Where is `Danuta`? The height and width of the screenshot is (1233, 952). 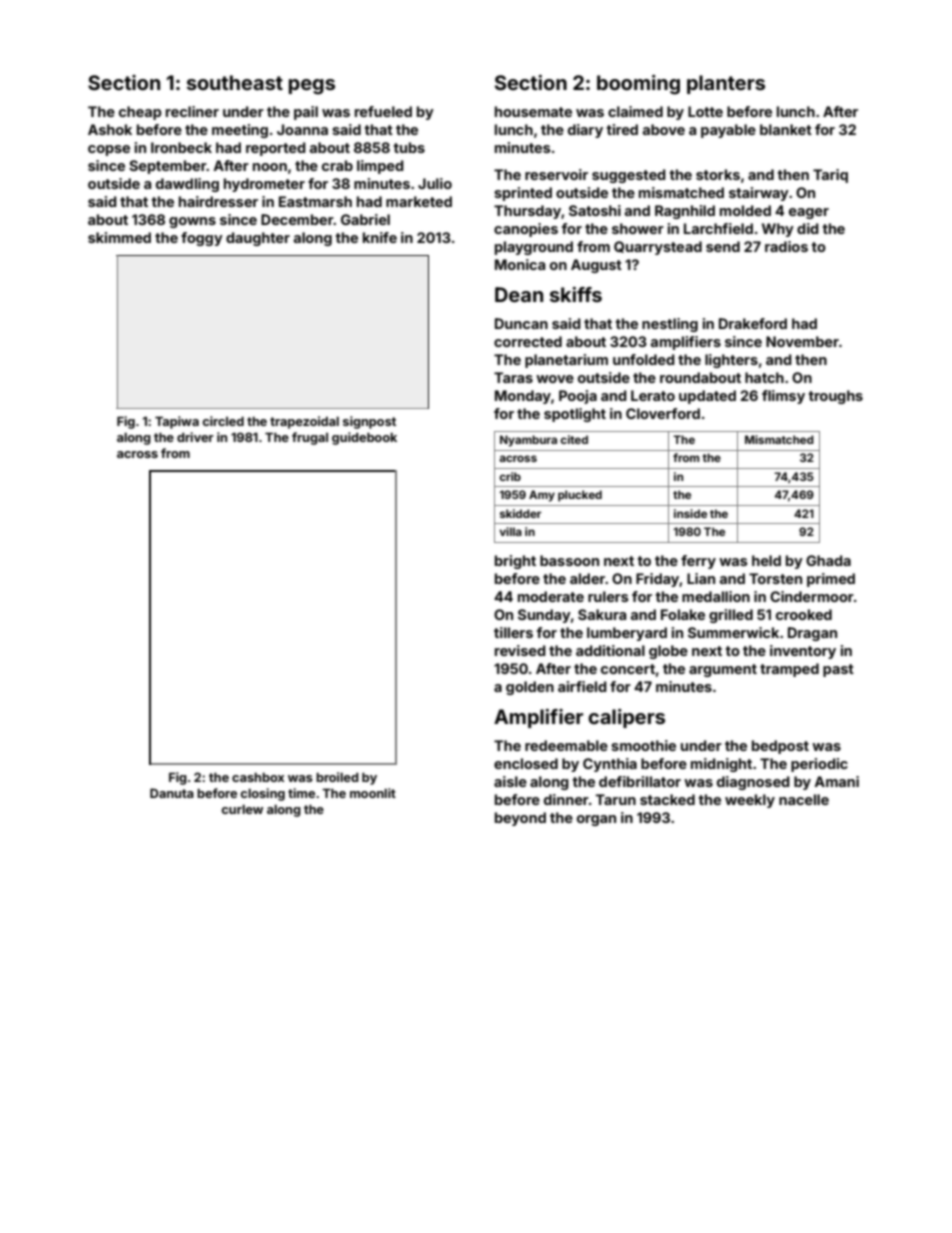
Danuta is located at coordinates (172, 793).
